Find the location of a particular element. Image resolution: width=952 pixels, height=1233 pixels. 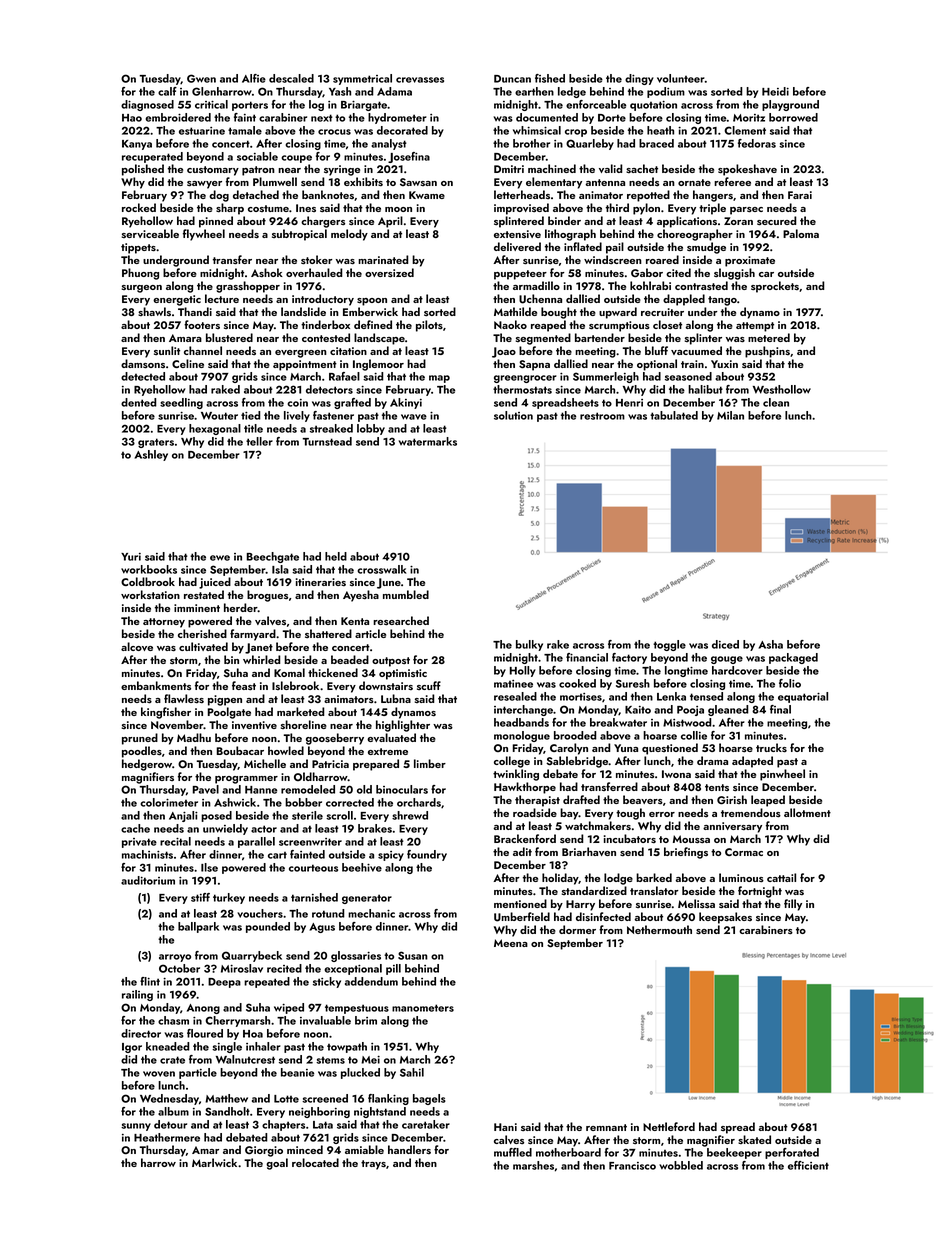

shrewd is located at coordinates (410, 815).
